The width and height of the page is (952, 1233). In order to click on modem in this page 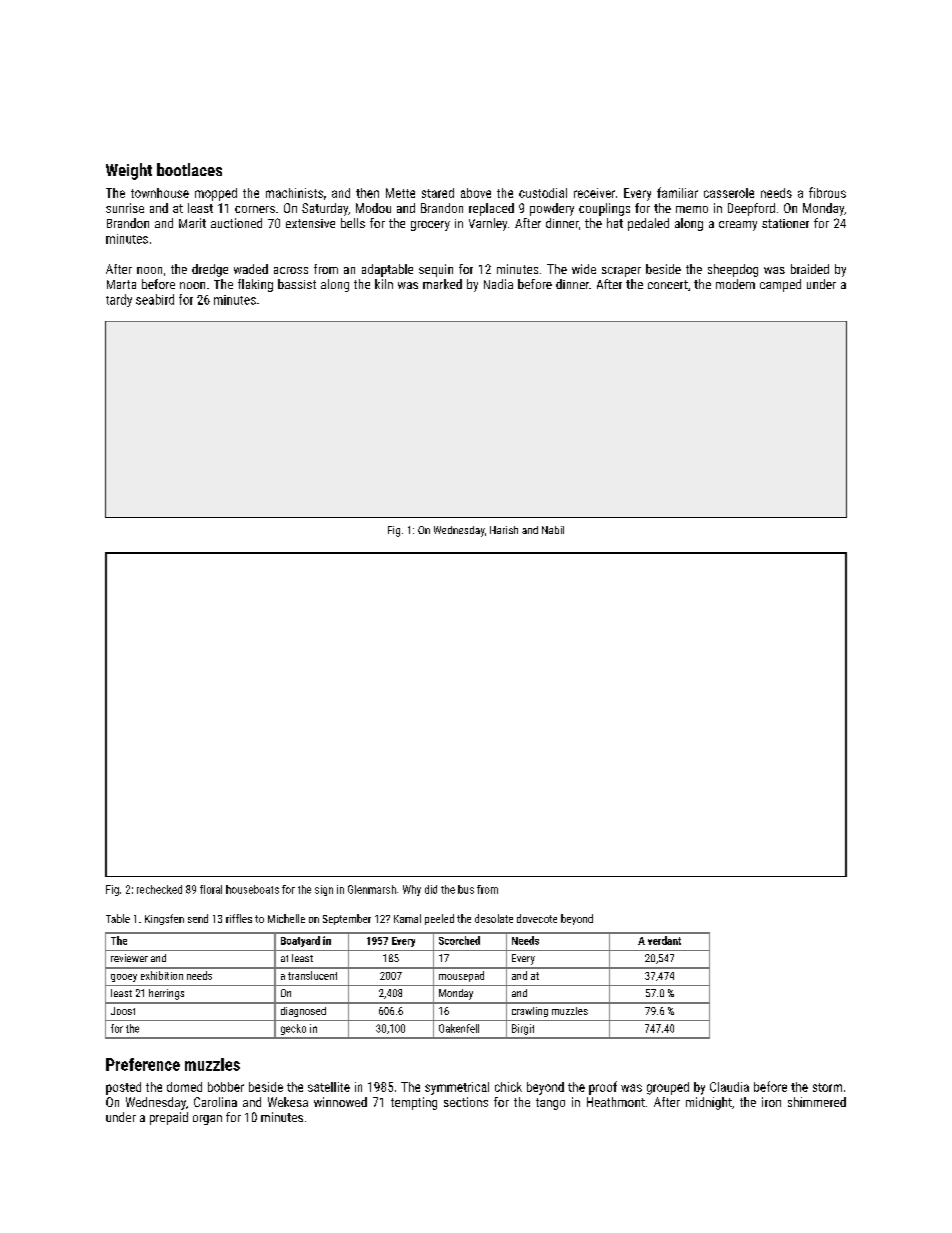, I will do `click(735, 284)`.
